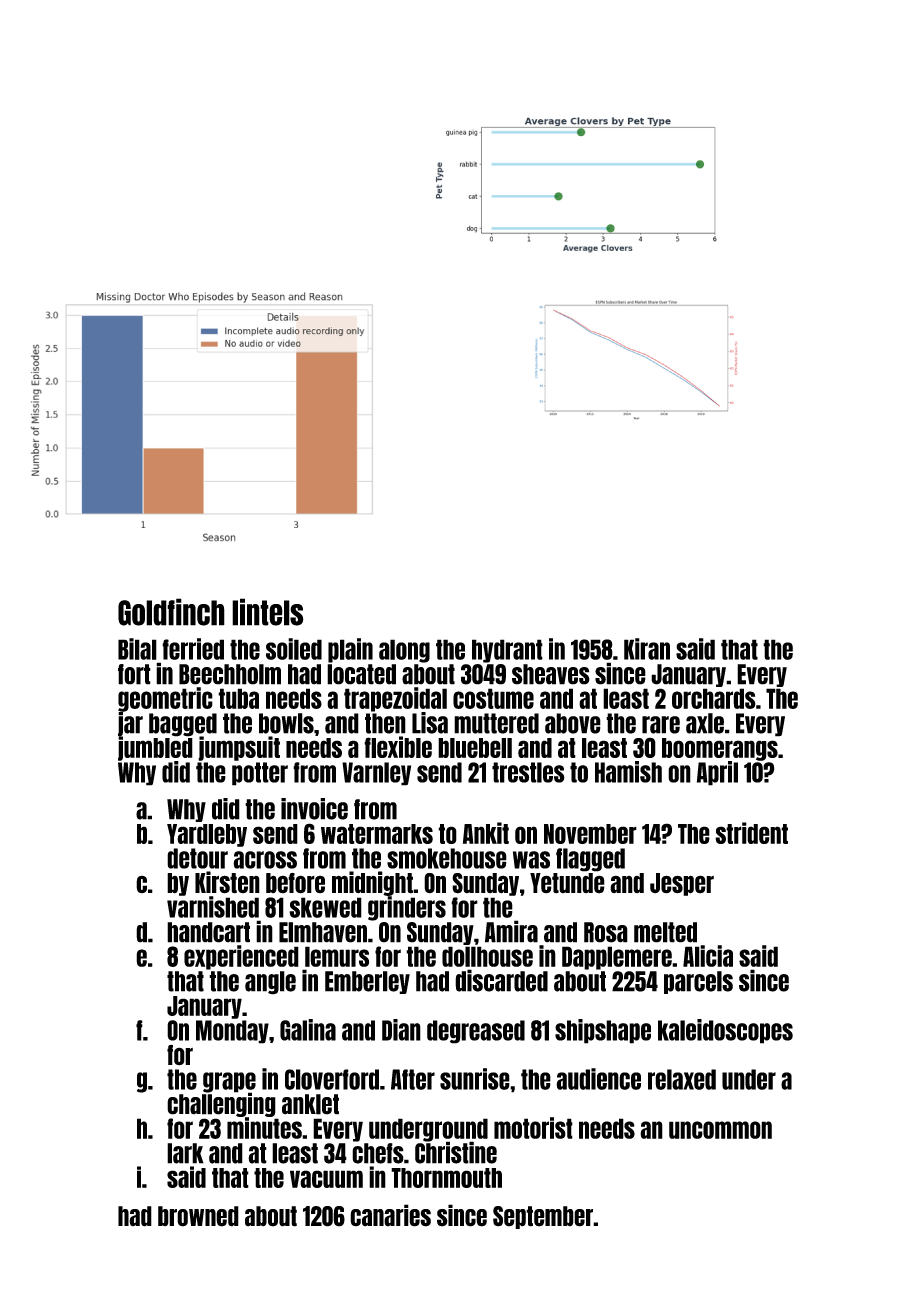 The image size is (924, 1314). Describe the element at coordinates (198, 1216) in the page. I see `browned` at that location.
